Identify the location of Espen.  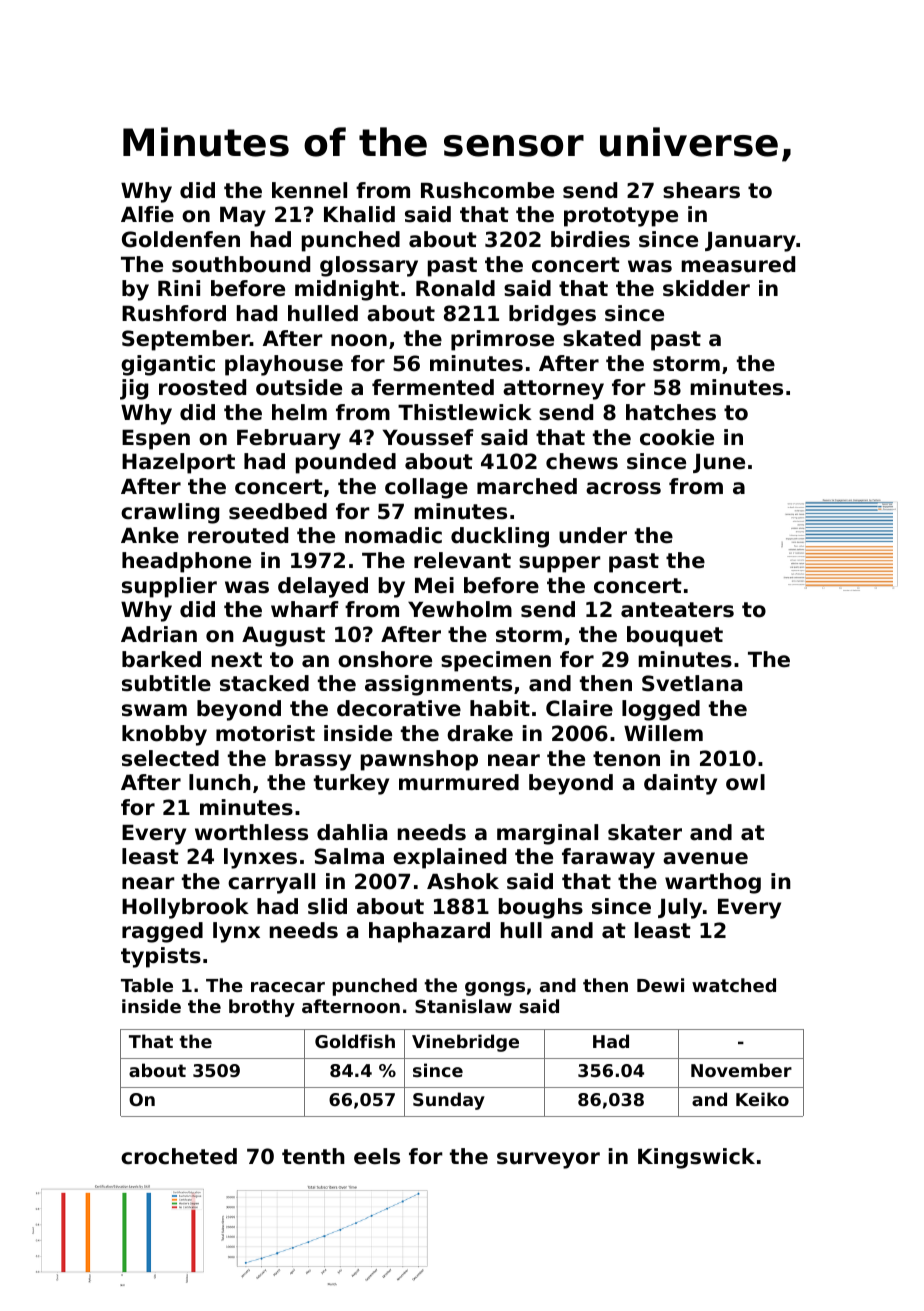
(156, 439).
